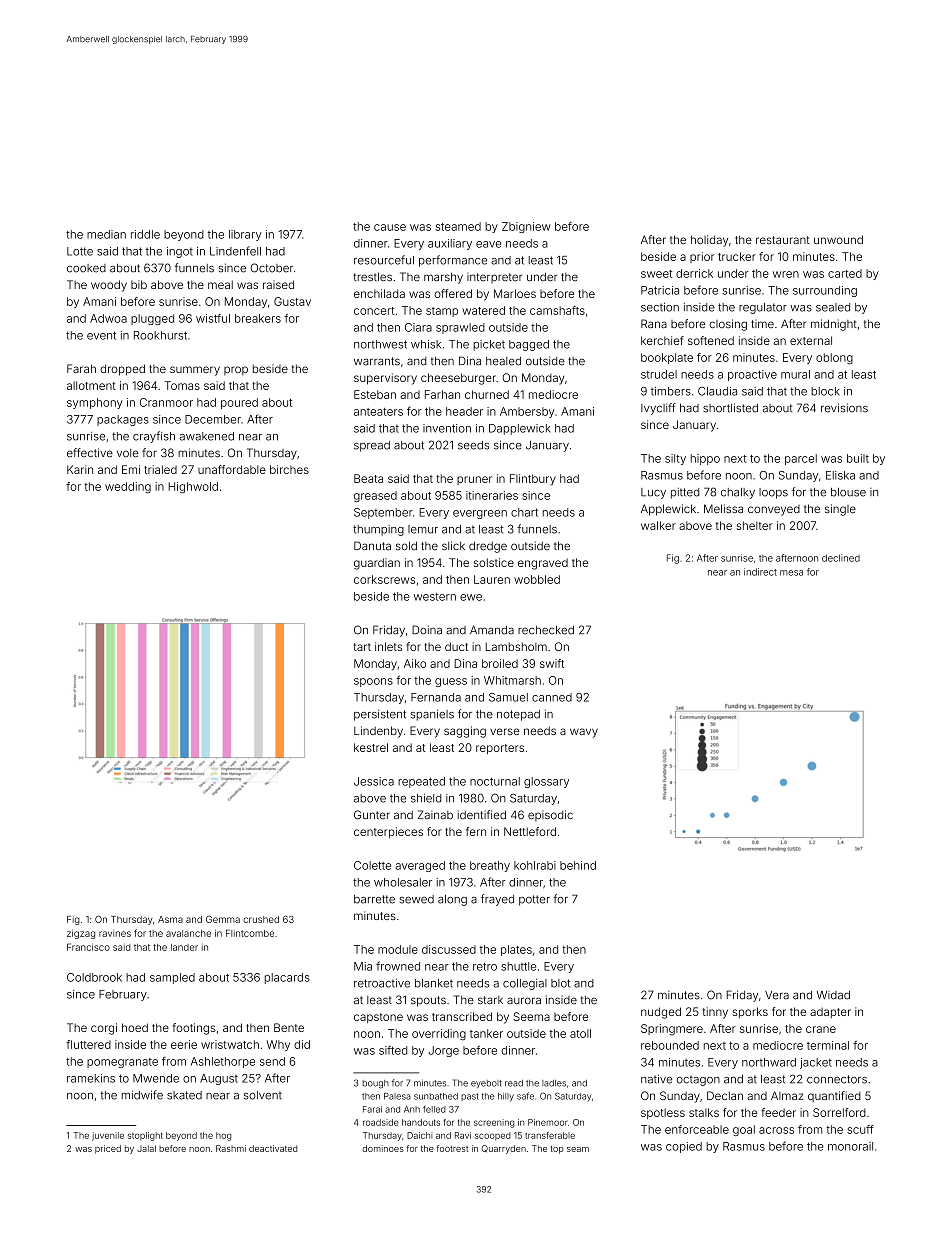 The width and height of the screenshot is (952, 1233). What do you see at coordinates (384, 260) in the screenshot?
I see `resourceful` at bounding box center [384, 260].
